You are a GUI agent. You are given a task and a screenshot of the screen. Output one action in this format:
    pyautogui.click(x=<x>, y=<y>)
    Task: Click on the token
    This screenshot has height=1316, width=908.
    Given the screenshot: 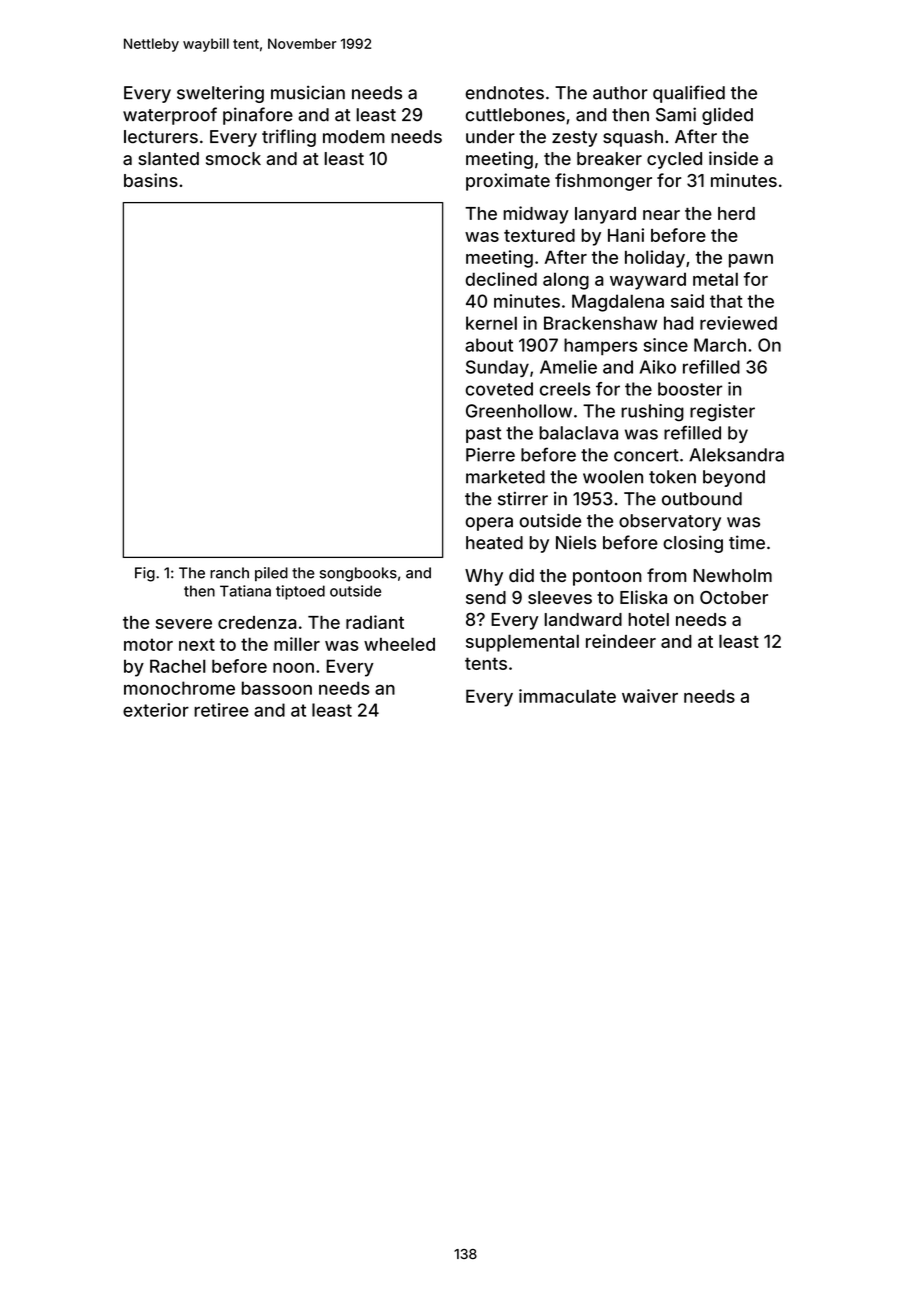 What is the action you would take?
    pyautogui.click(x=672, y=477)
